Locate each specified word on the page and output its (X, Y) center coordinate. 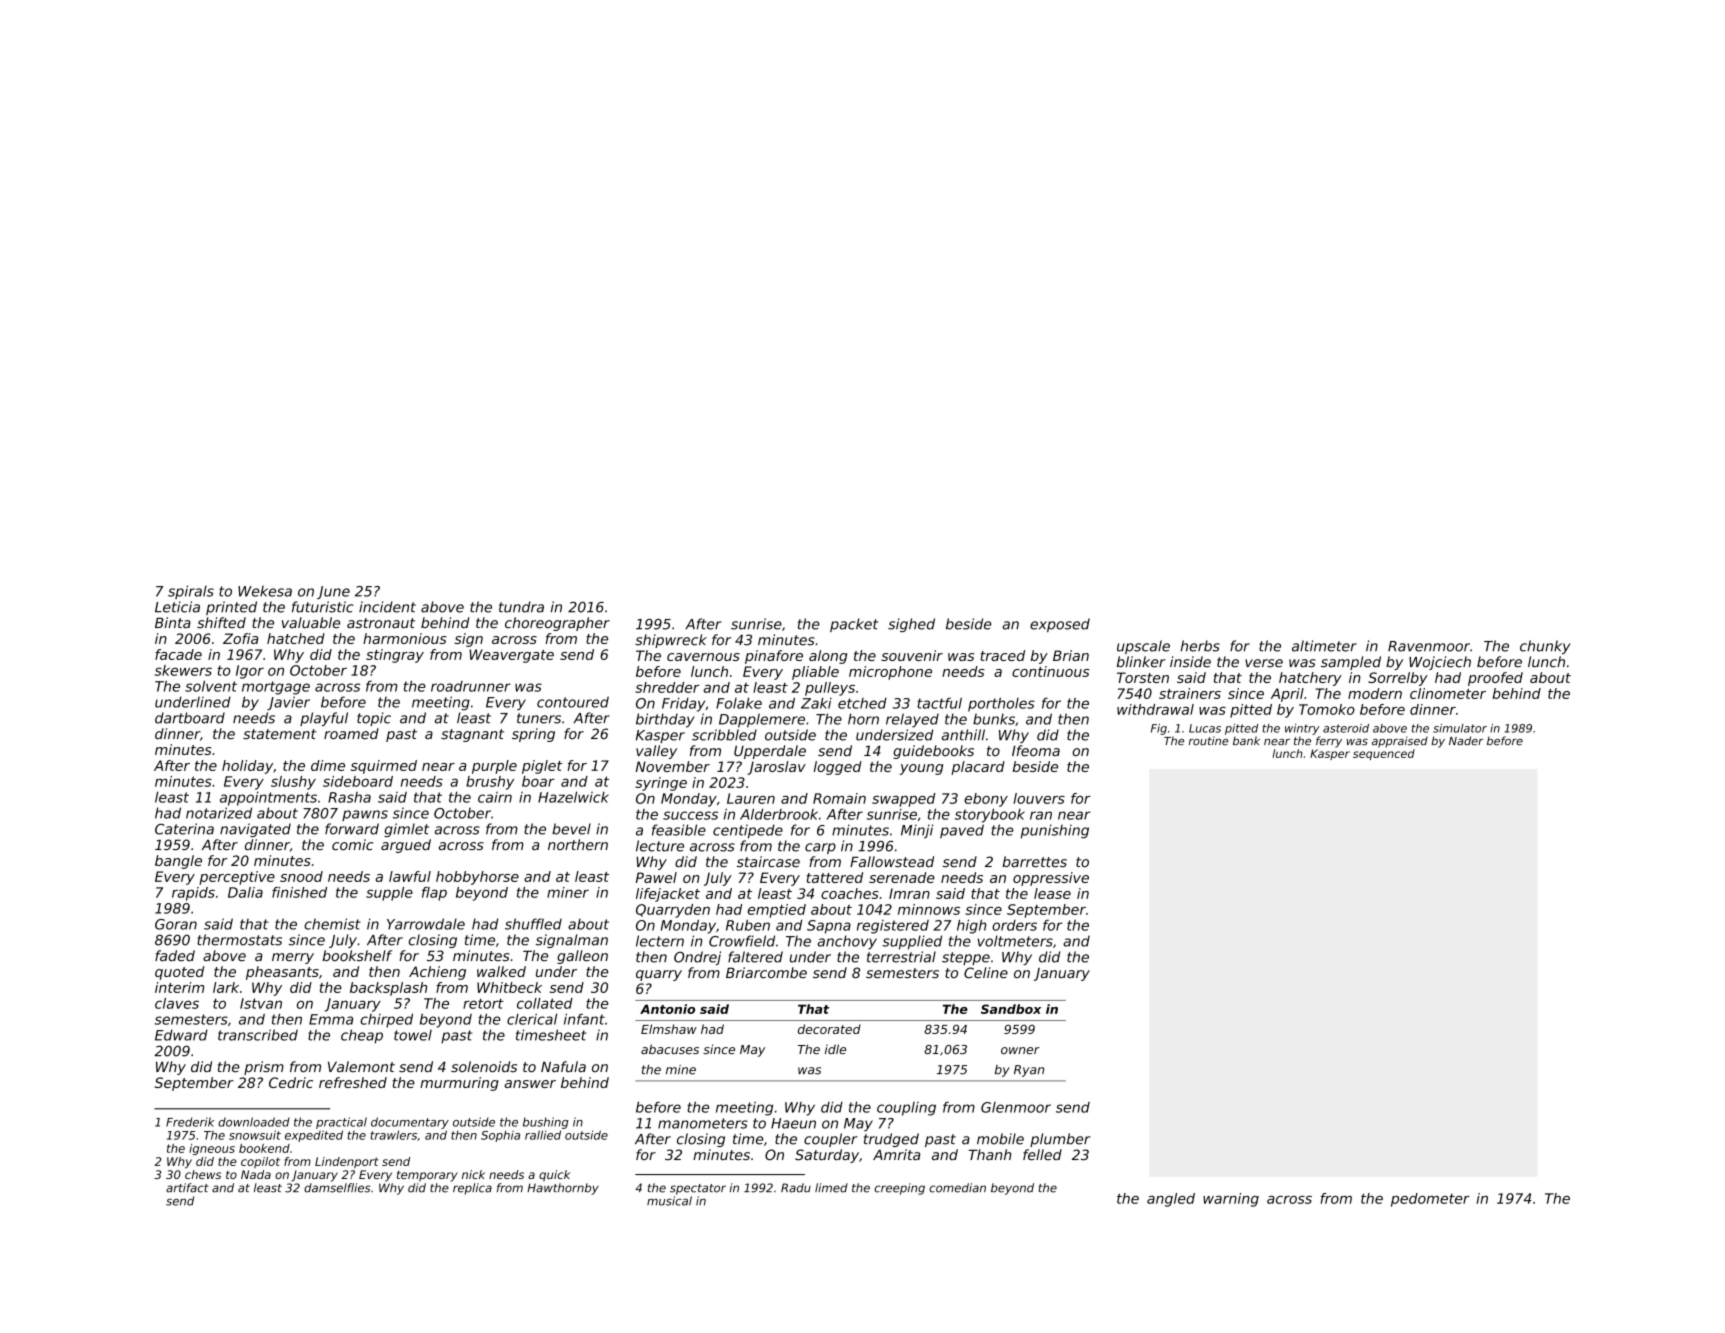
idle (835, 1049)
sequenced (1384, 754)
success (690, 815)
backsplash (388, 989)
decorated (829, 1029)
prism (264, 1068)
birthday (665, 720)
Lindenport (347, 1162)
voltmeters (1015, 941)
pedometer (1430, 1200)
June (333, 592)
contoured (573, 702)
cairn (495, 797)
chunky (1545, 647)
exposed (1060, 625)
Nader (1466, 741)
